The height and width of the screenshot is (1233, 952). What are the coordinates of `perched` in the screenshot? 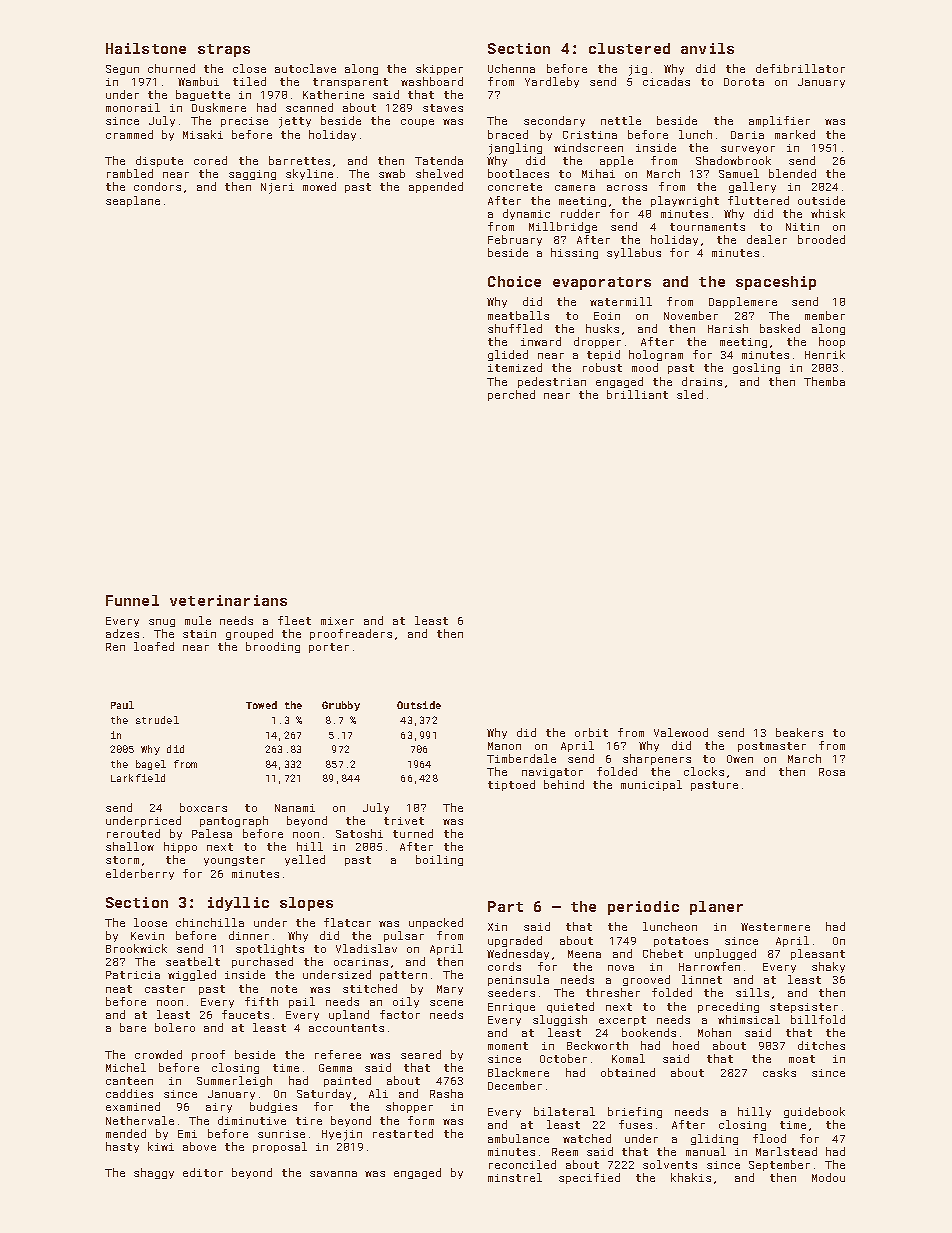 It's located at (511, 395).
